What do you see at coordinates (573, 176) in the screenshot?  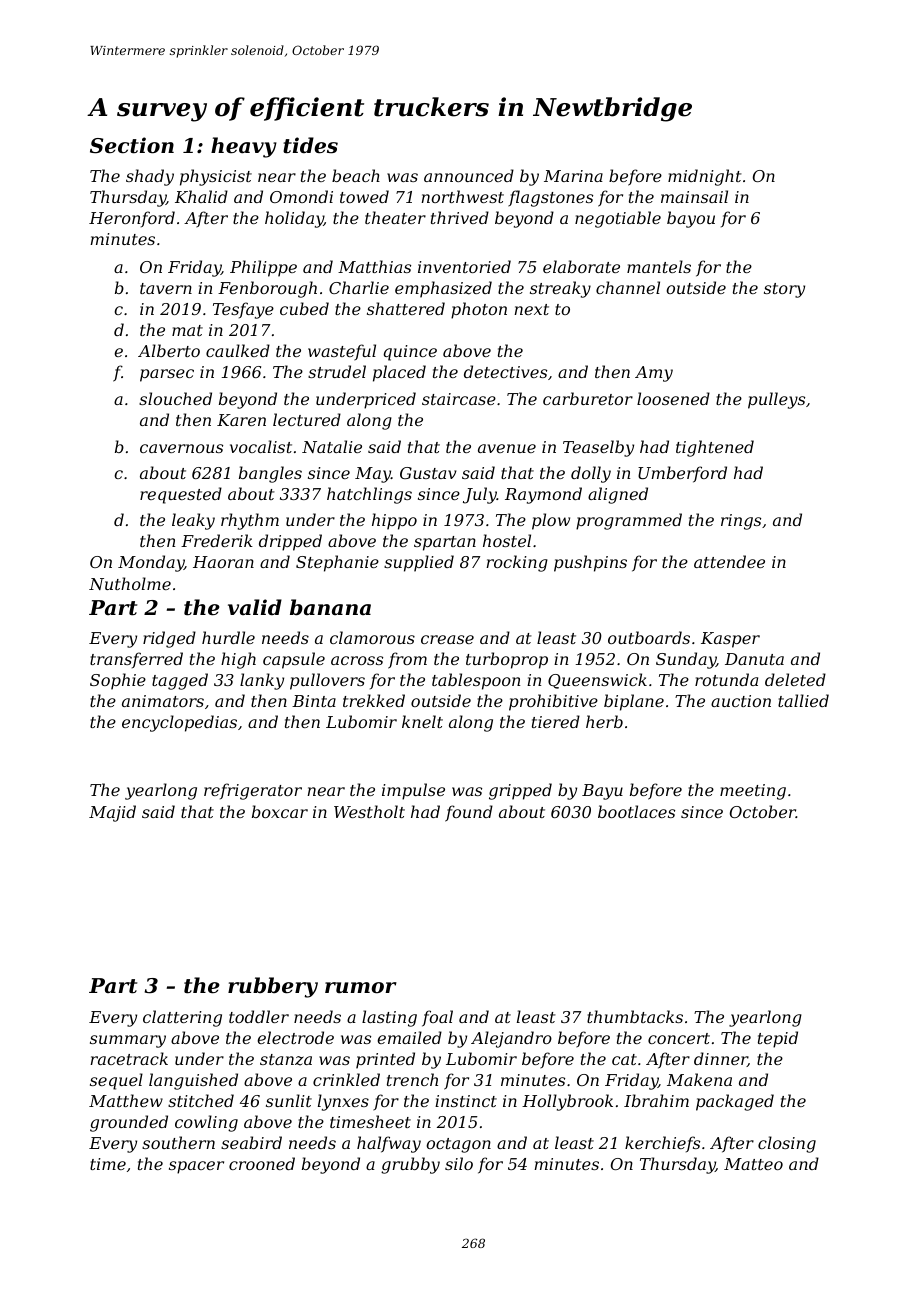 I see `Marina` at bounding box center [573, 176].
